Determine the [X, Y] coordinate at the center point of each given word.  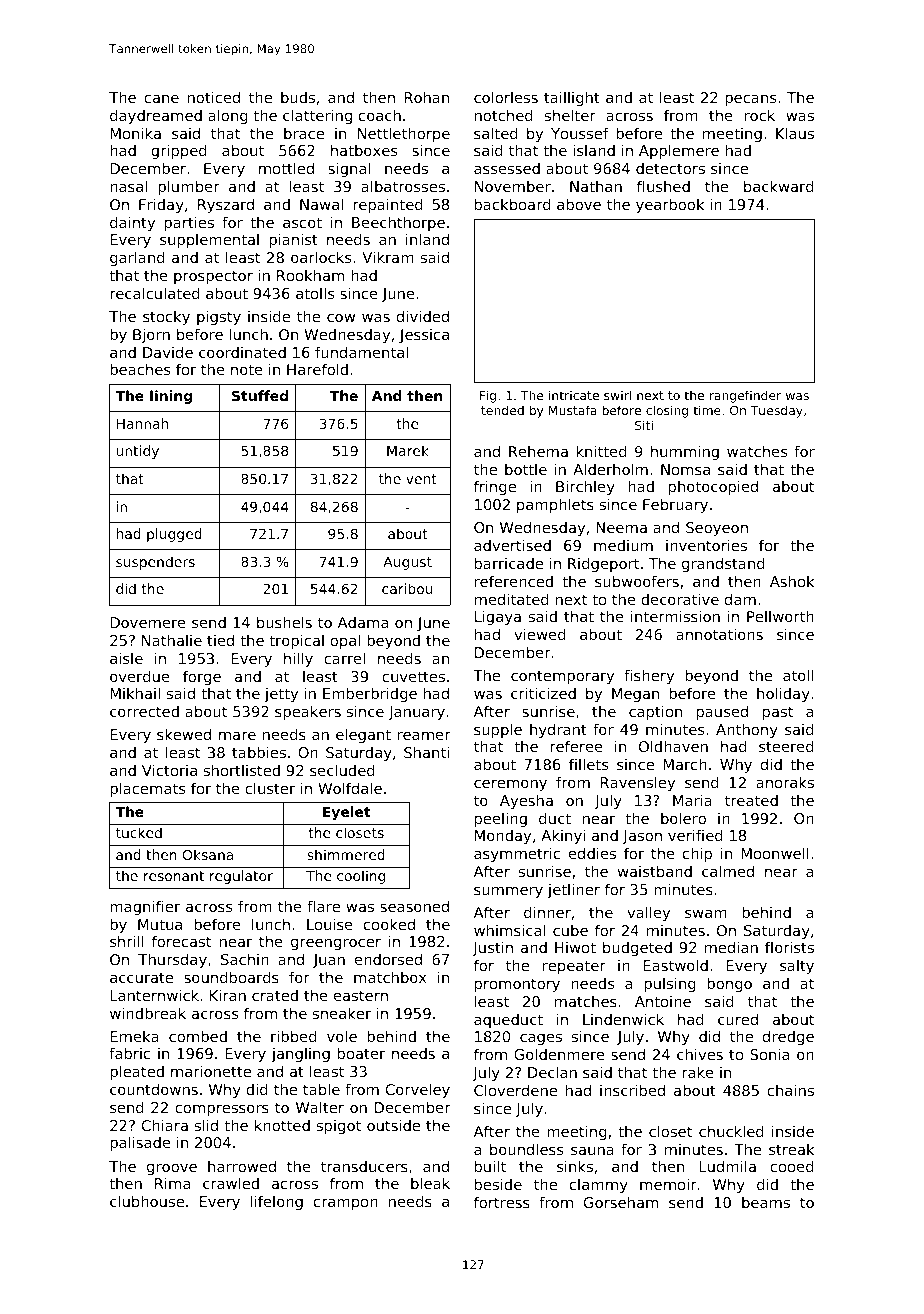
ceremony [510, 785]
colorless [506, 97]
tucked [139, 832]
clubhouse [147, 1201]
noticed [214, 97]
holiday [783, 694]
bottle [526, 469]
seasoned [414, 906]
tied [220, 640]
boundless [526, 1149]
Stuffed [260, 395]
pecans [750, 100]
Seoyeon [717, 529]
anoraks [785, 782]
